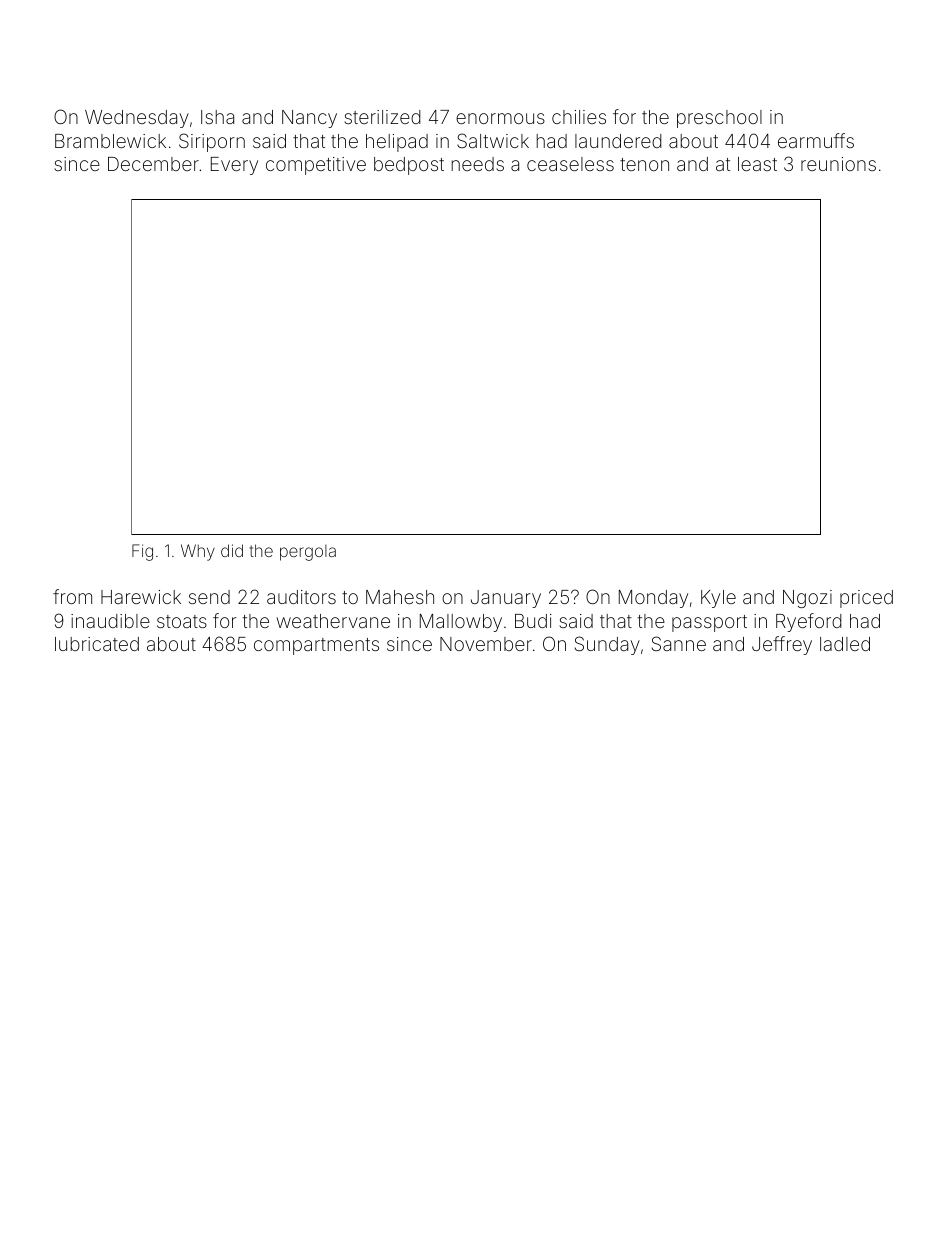  What do you see at coordinates (644, 164) in the screenshot?
I see `tenon` at bounding box center [644, 164].
